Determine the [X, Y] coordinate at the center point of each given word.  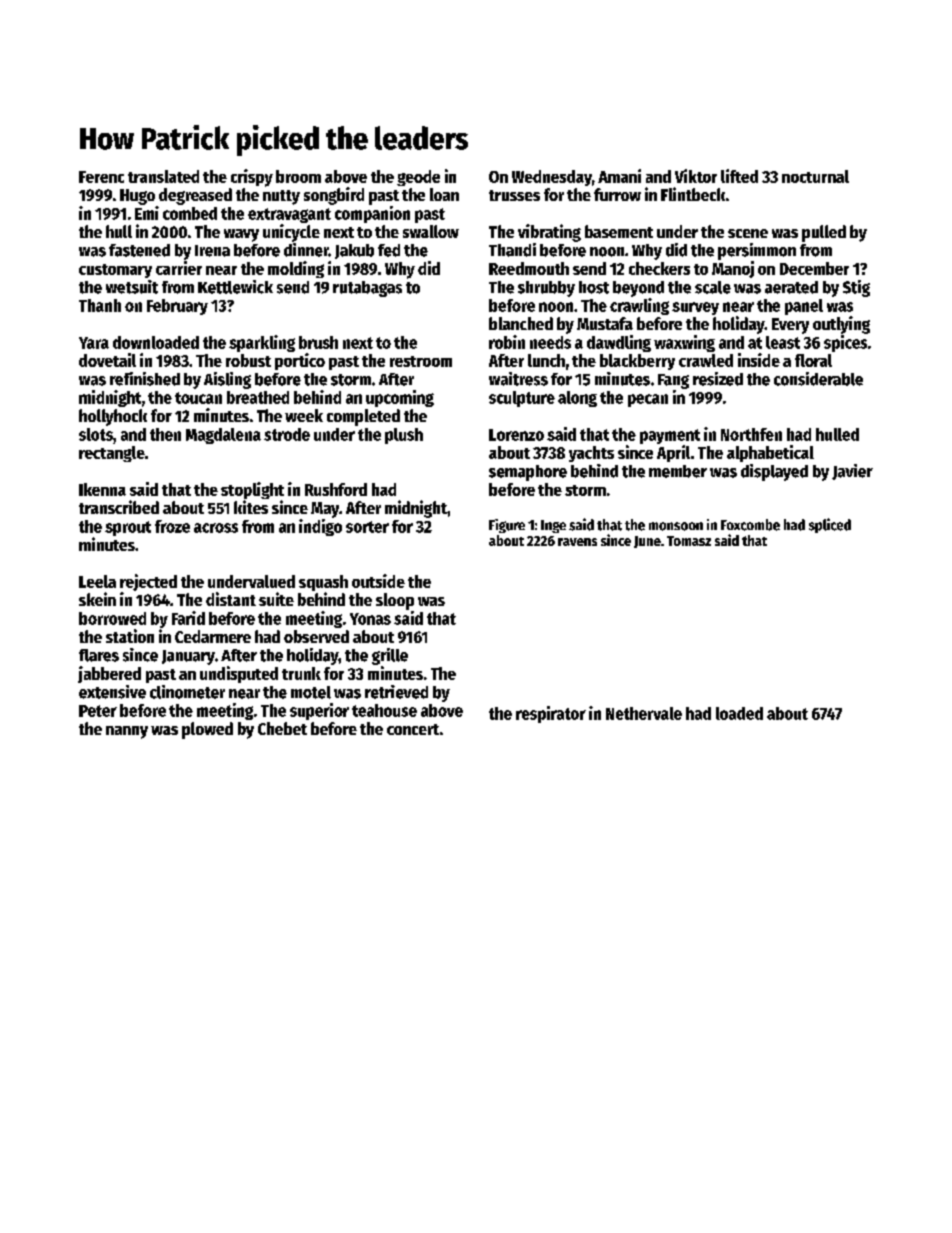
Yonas [370, 619]
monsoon [676, 526]
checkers [659, 268]
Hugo [137, 197]
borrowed [112, 618]
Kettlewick [235, 287]
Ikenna [102, 489]
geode [418, 178]
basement [619, 231]
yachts [591, 454]
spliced [830, 525]
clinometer [187, 692]
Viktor [696, 176]
